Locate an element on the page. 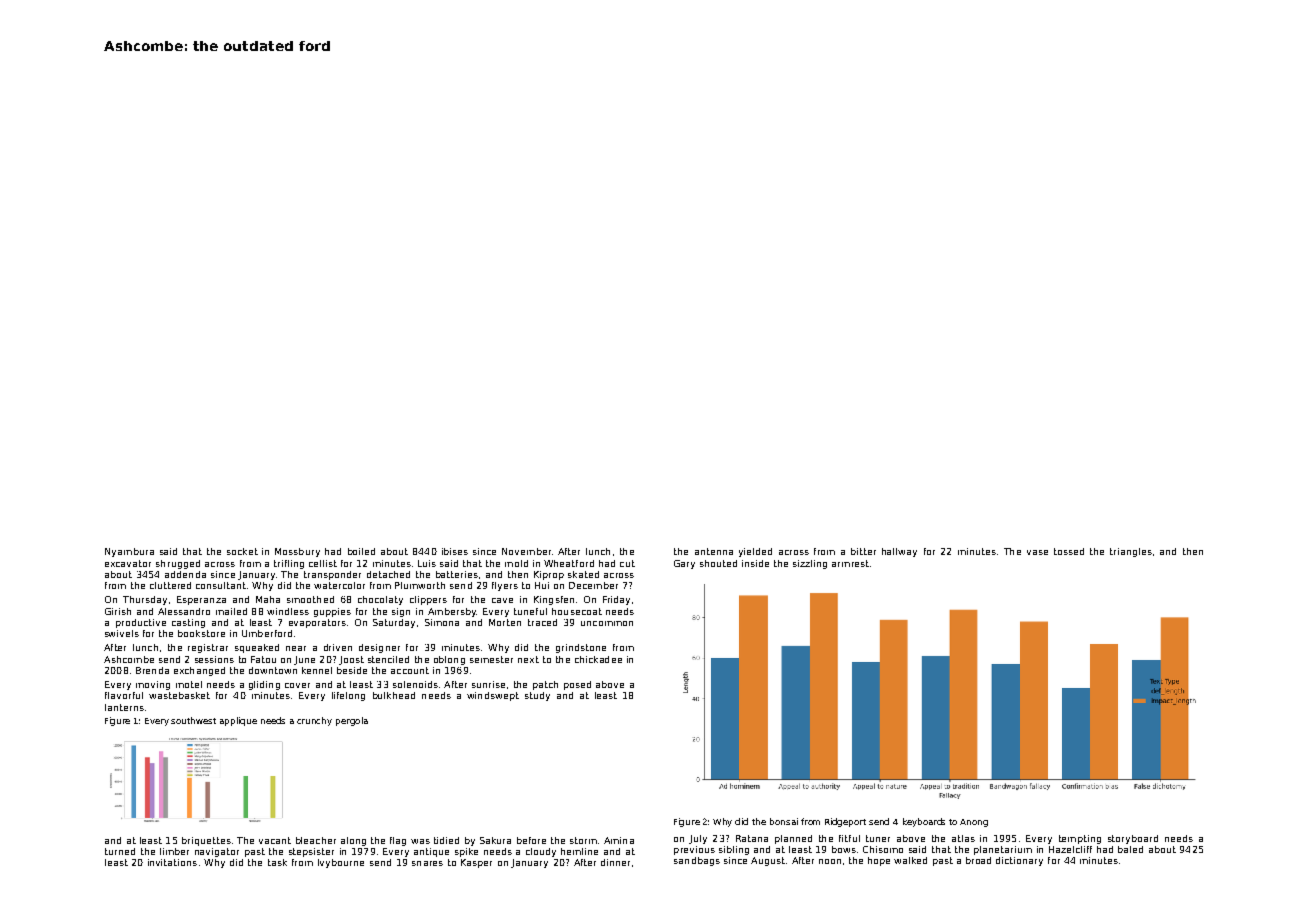 Image resolution: width=1308 pixels, height=924 pixels. study is located at coordinates (537, 696).
